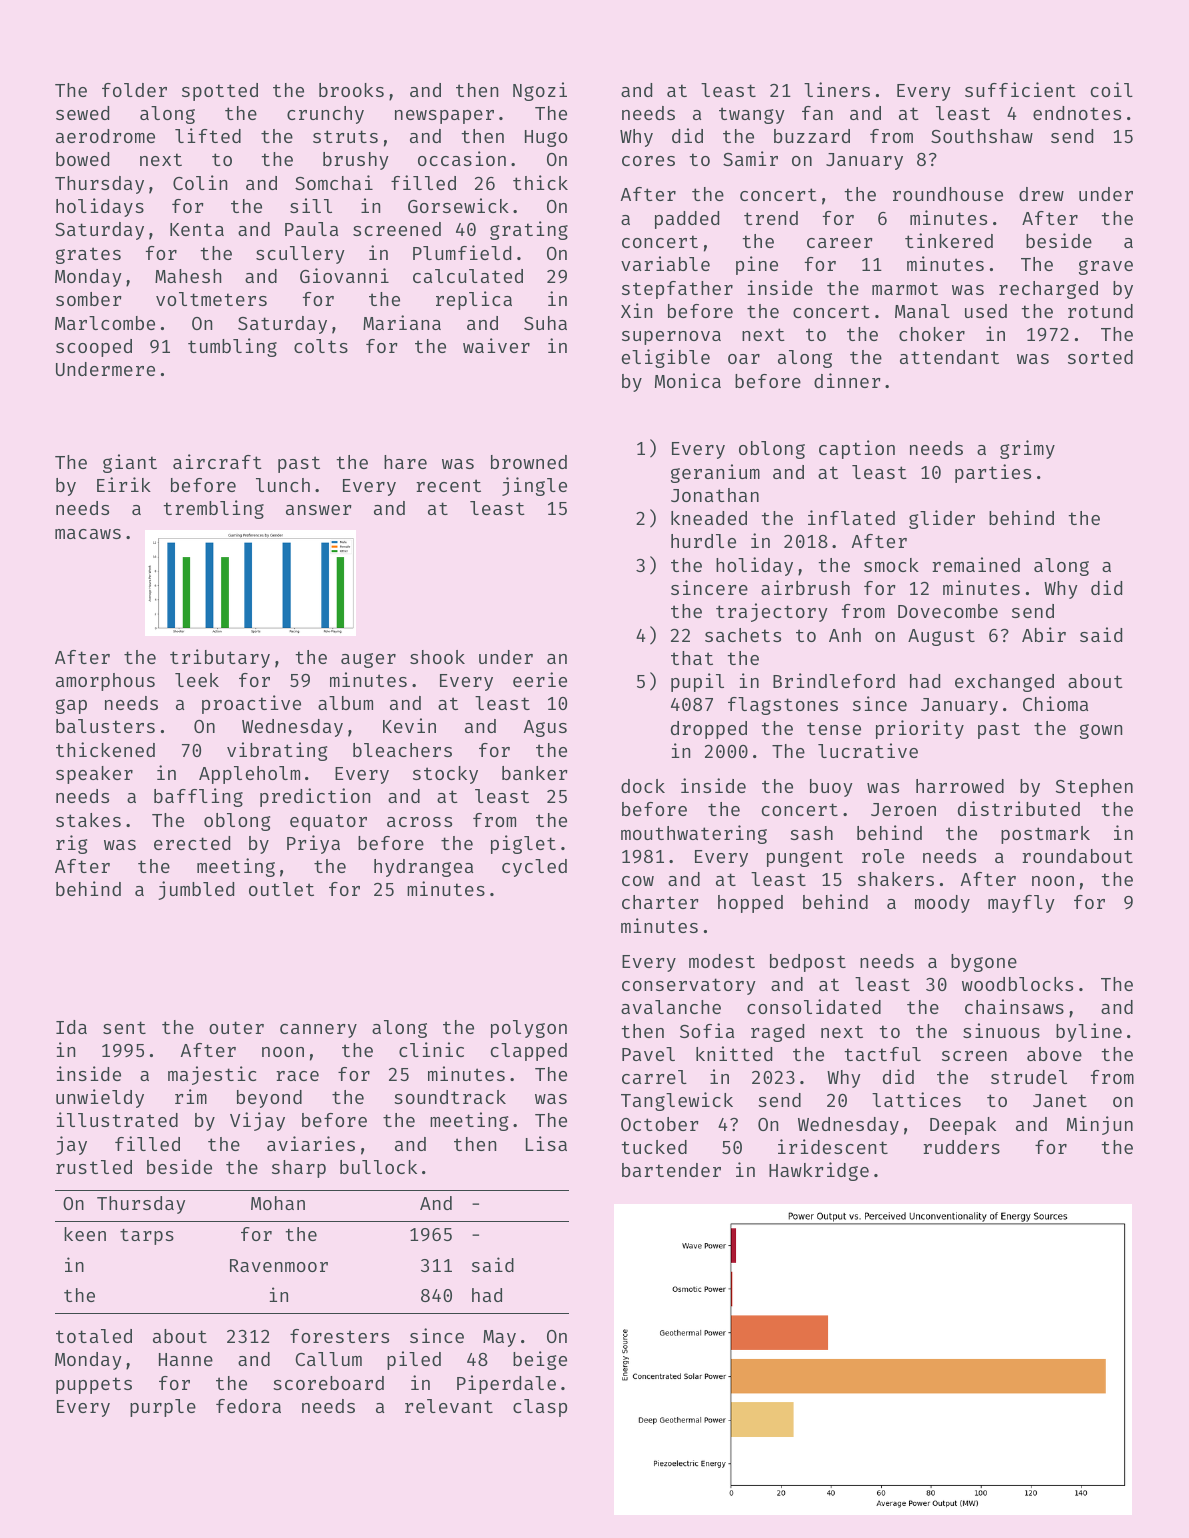 This document has width=1189, height=1538. I want to click on rig, so click(71, 844).
